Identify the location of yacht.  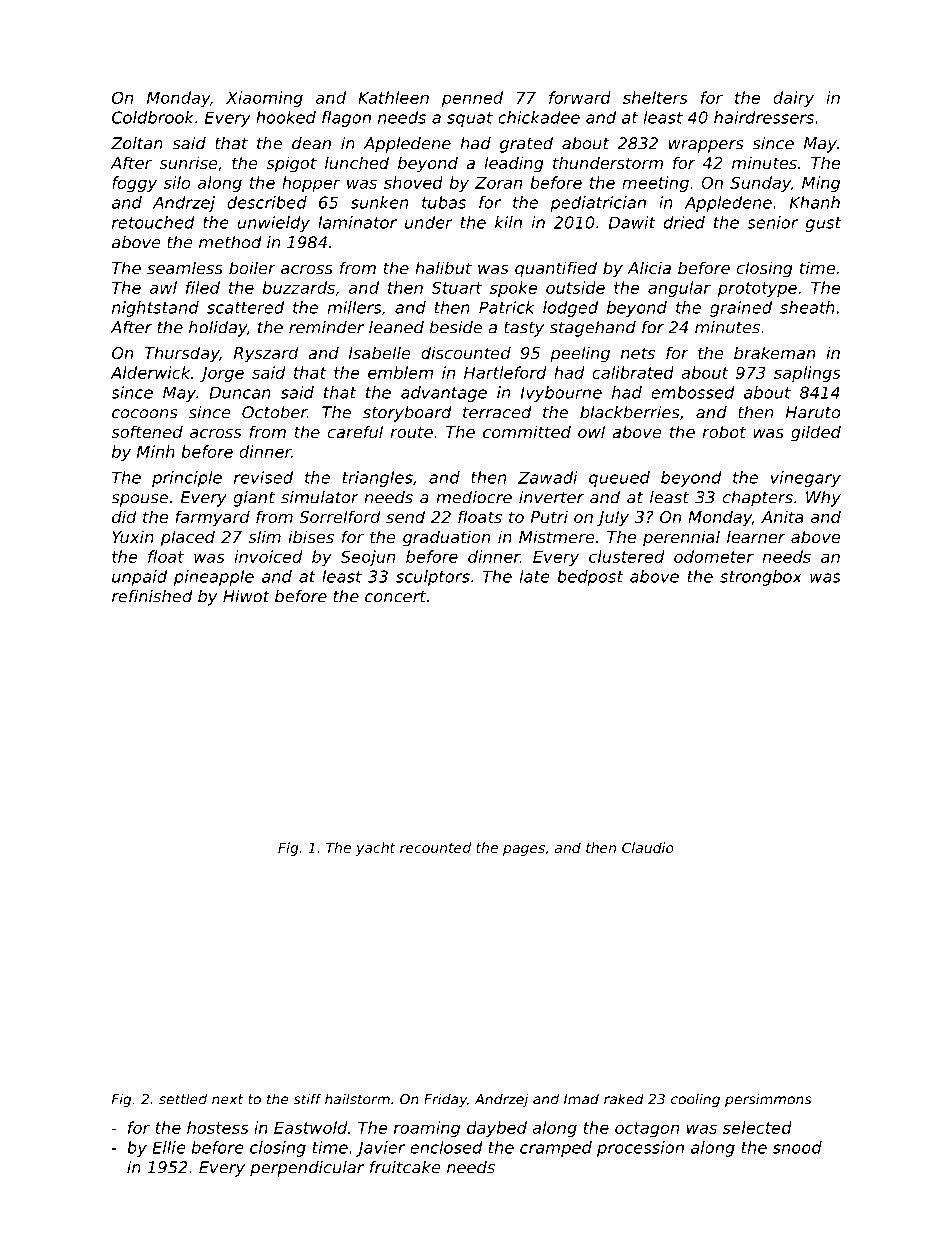
(376, 849).
